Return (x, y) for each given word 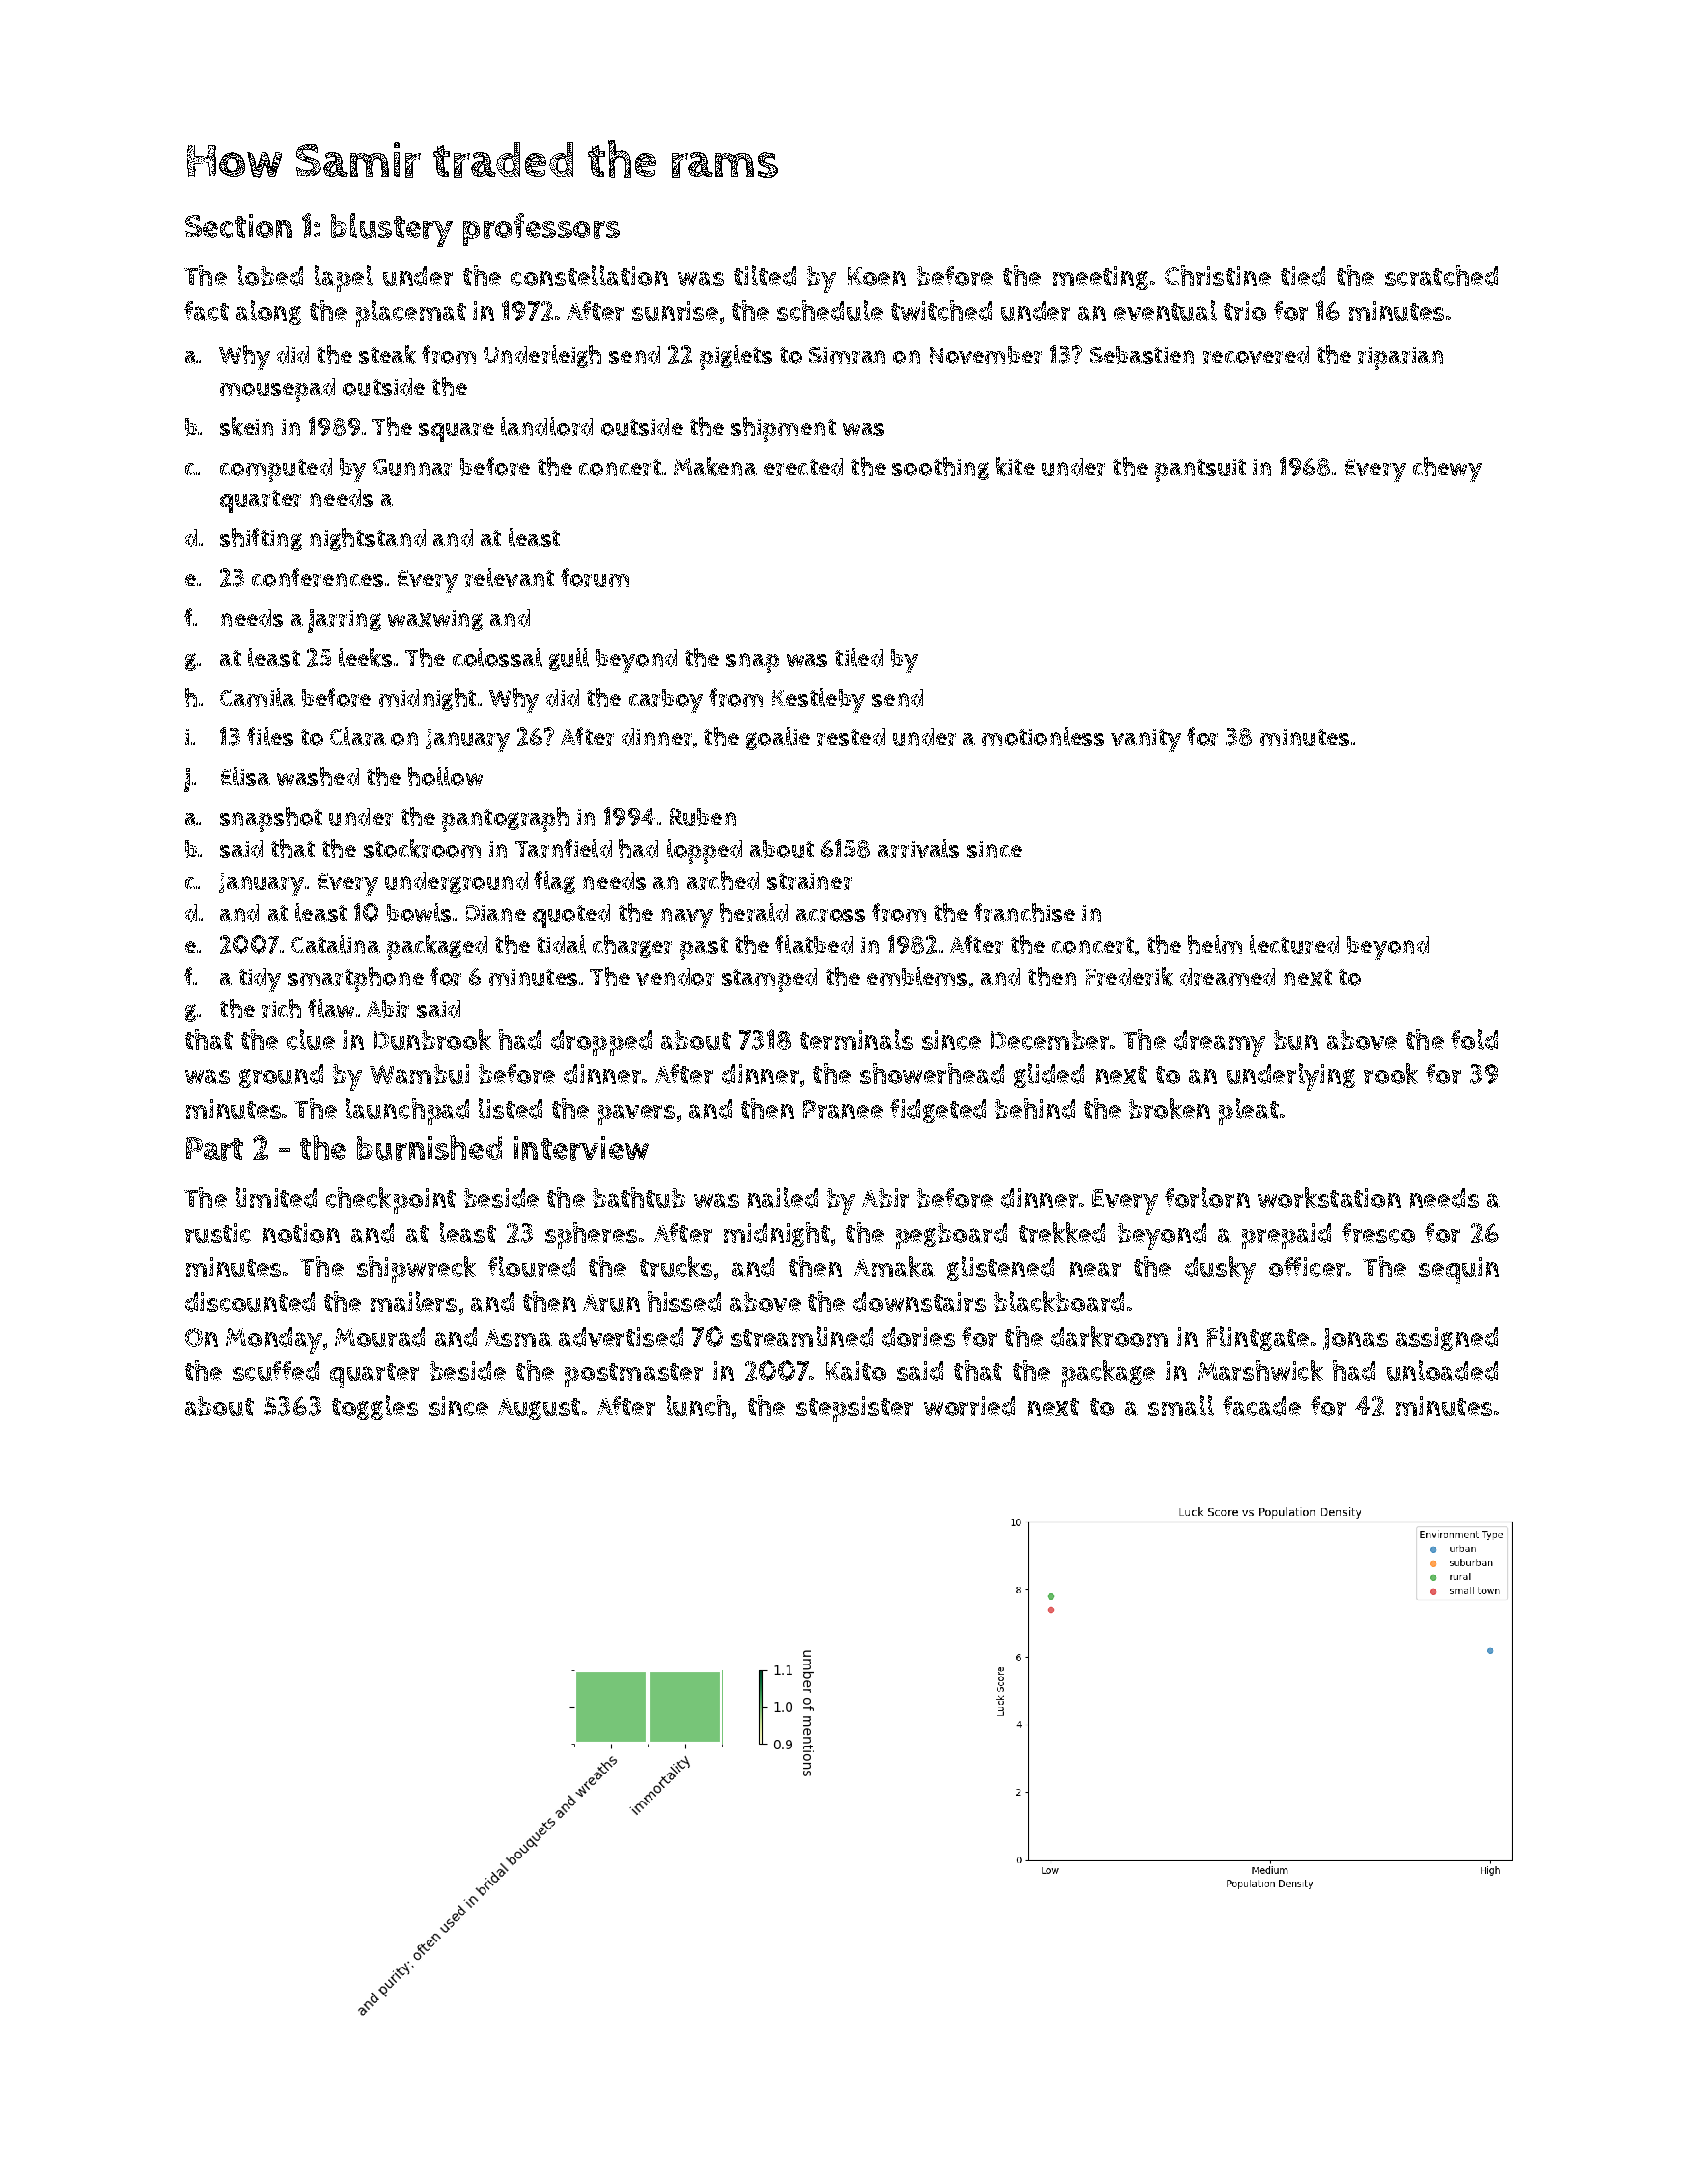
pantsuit (1200, 470)
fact (206, 311)
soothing (940, 468)
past (704, 948)
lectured (1294, 944)
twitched (941, 310)
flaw (331, 1008)
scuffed (276, 1371)
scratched (1441, 275)
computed (276, 470)
